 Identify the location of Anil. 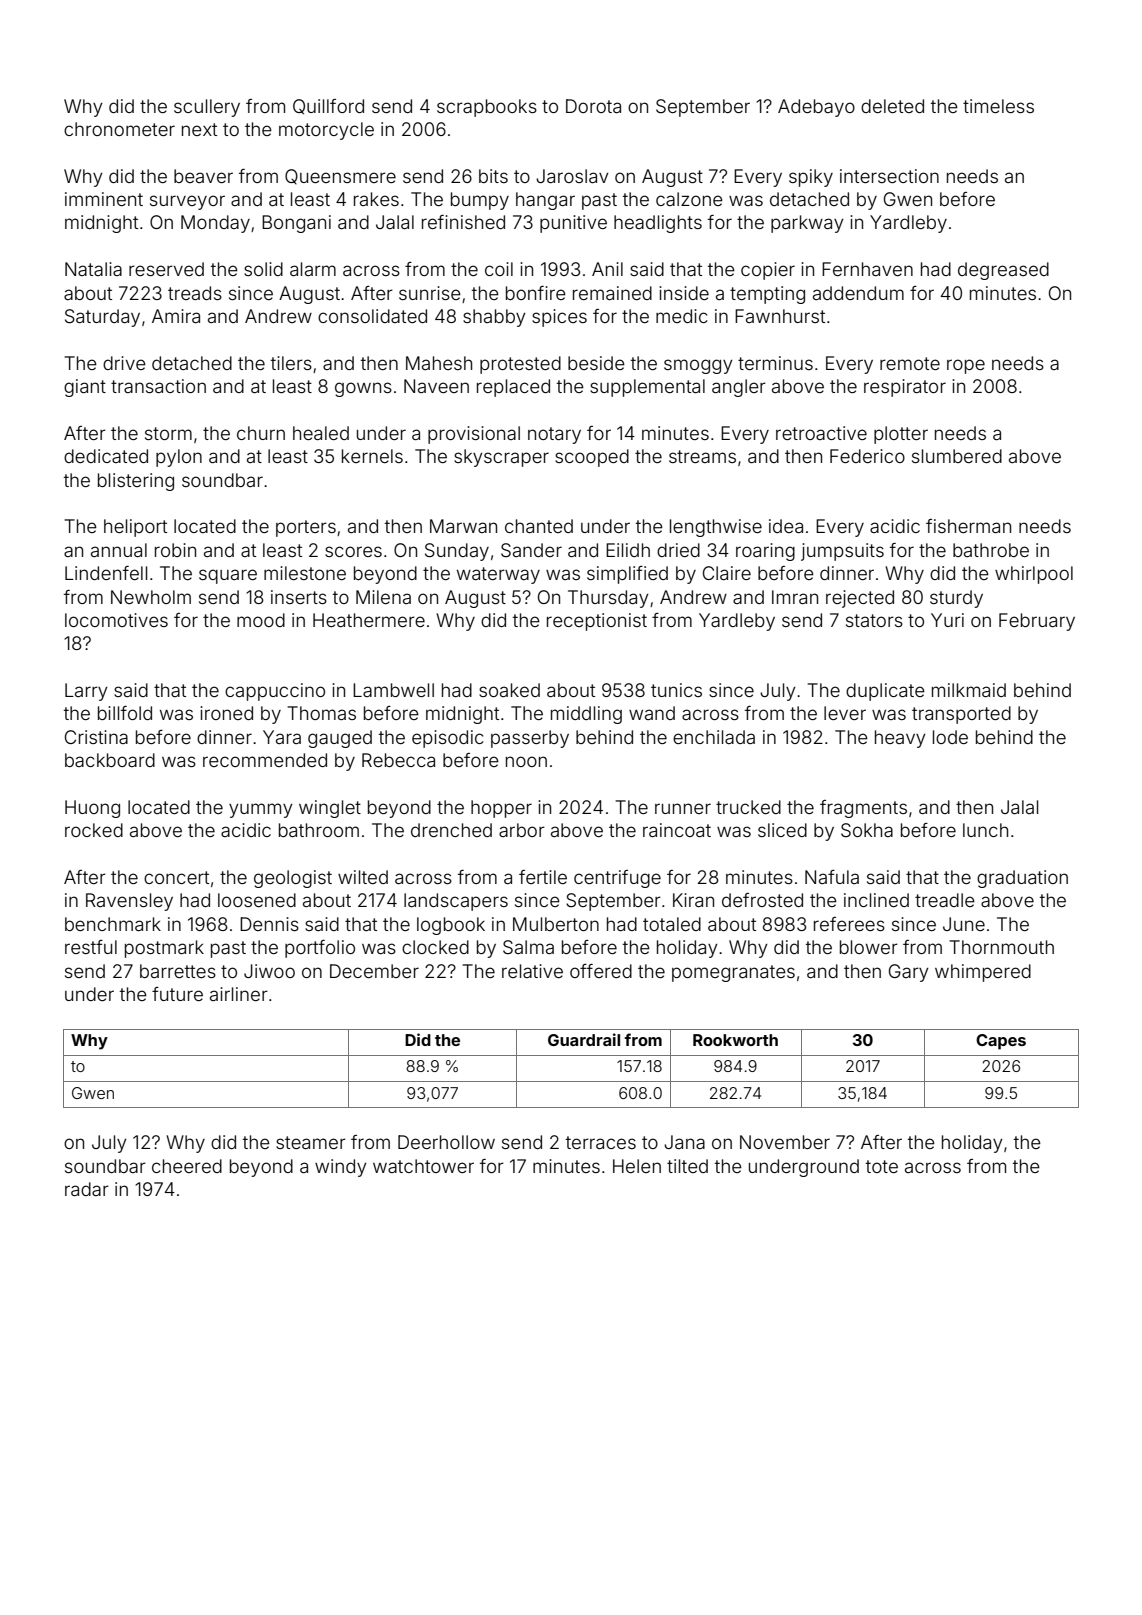
(607, 269).
